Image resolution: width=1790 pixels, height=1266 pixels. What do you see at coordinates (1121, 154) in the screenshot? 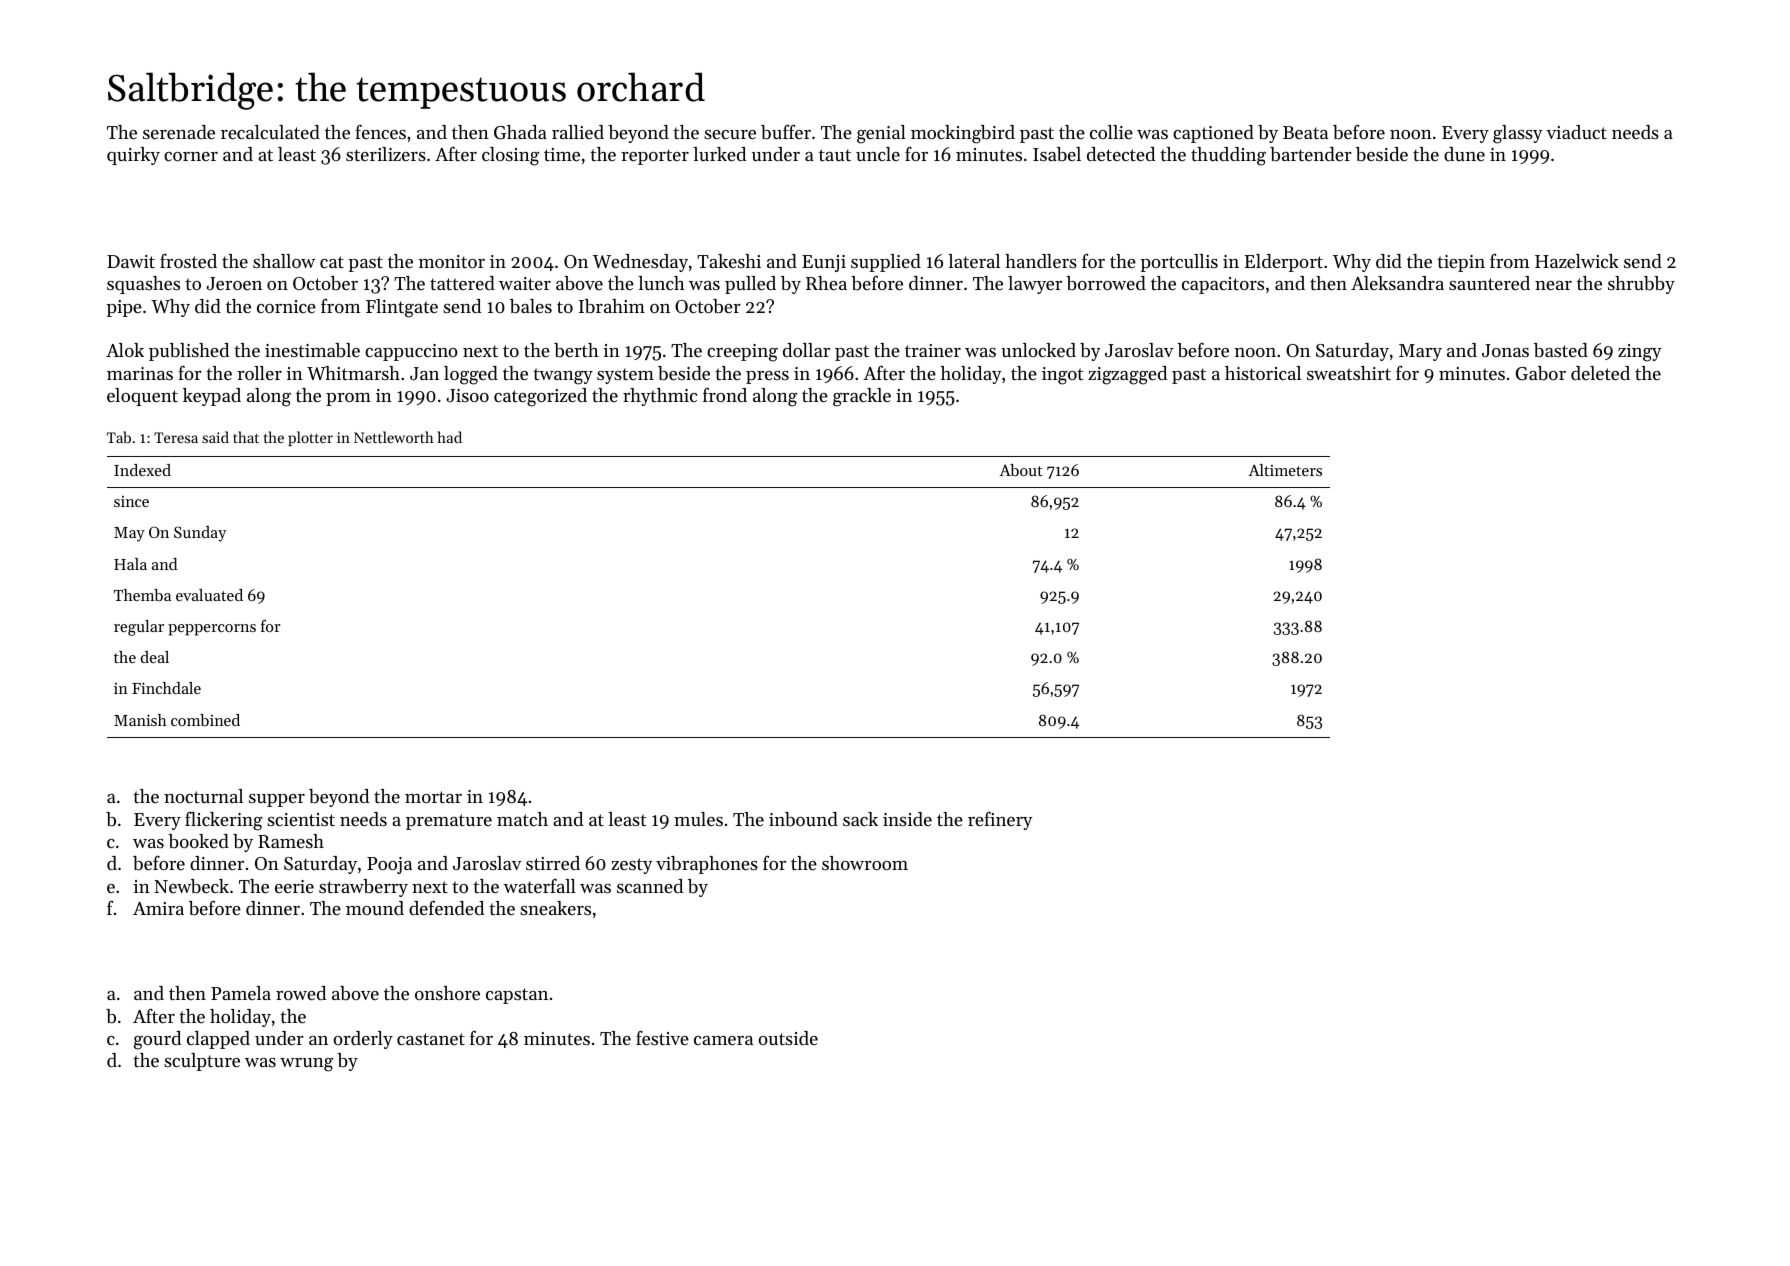
I see `detected` at bounding box center [1121, 154].
